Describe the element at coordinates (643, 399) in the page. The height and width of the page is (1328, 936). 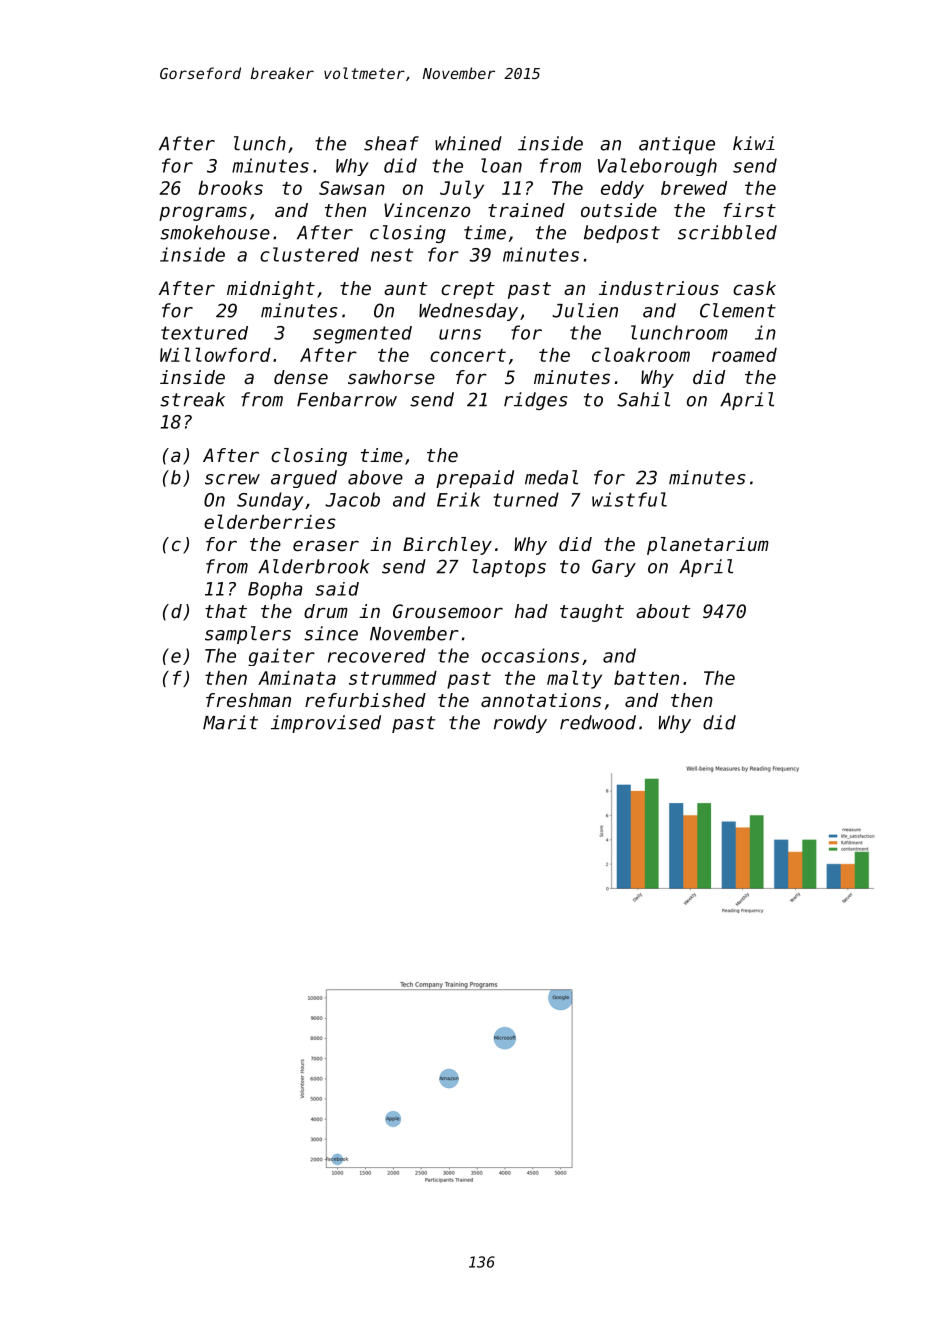
I see `Sahil` at that location.
